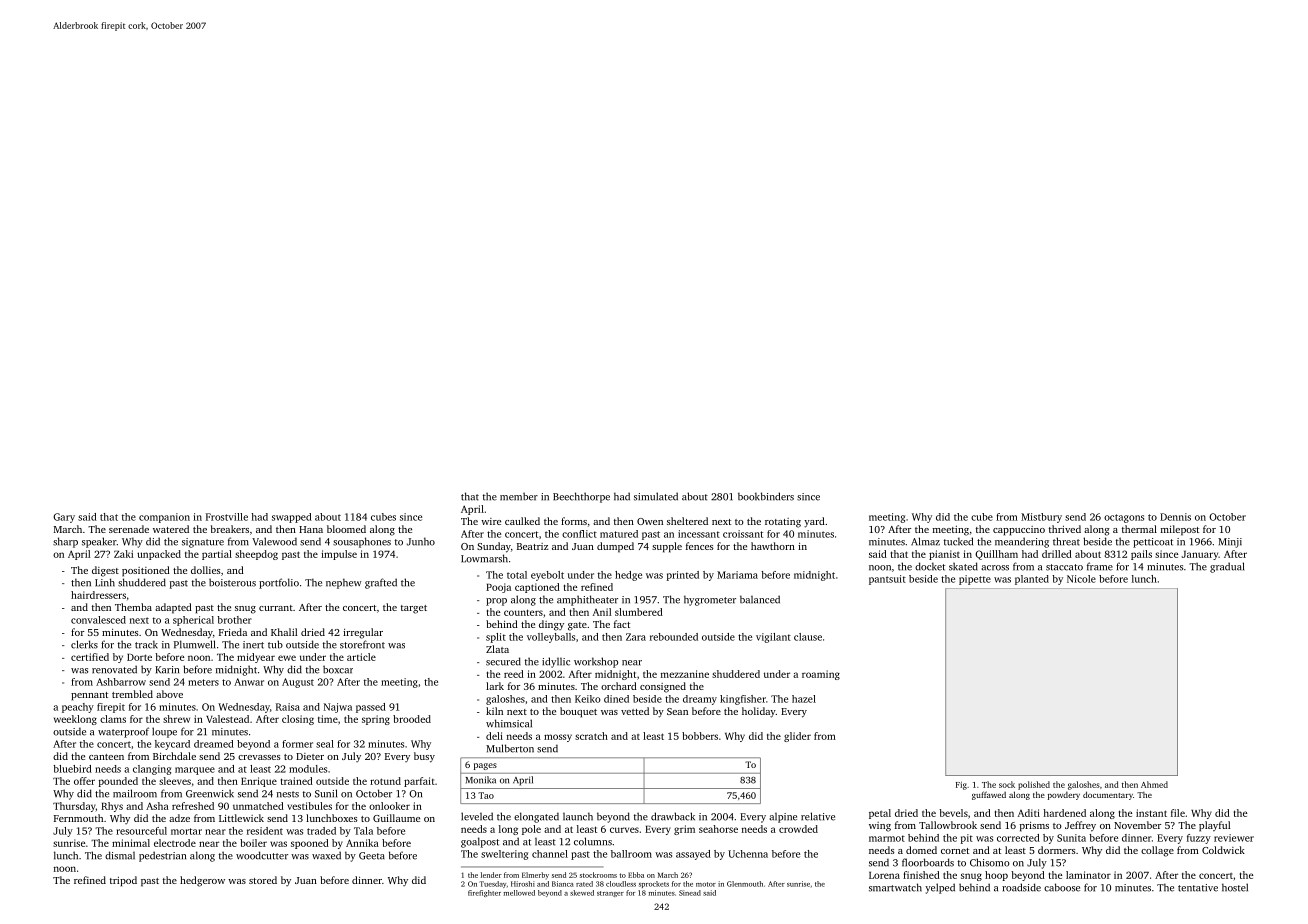 The image size is (1308, 924). What do you see at coordinates (253, 843) in the screenshot?
I see `boiler` at bounding box center [253, 843].
